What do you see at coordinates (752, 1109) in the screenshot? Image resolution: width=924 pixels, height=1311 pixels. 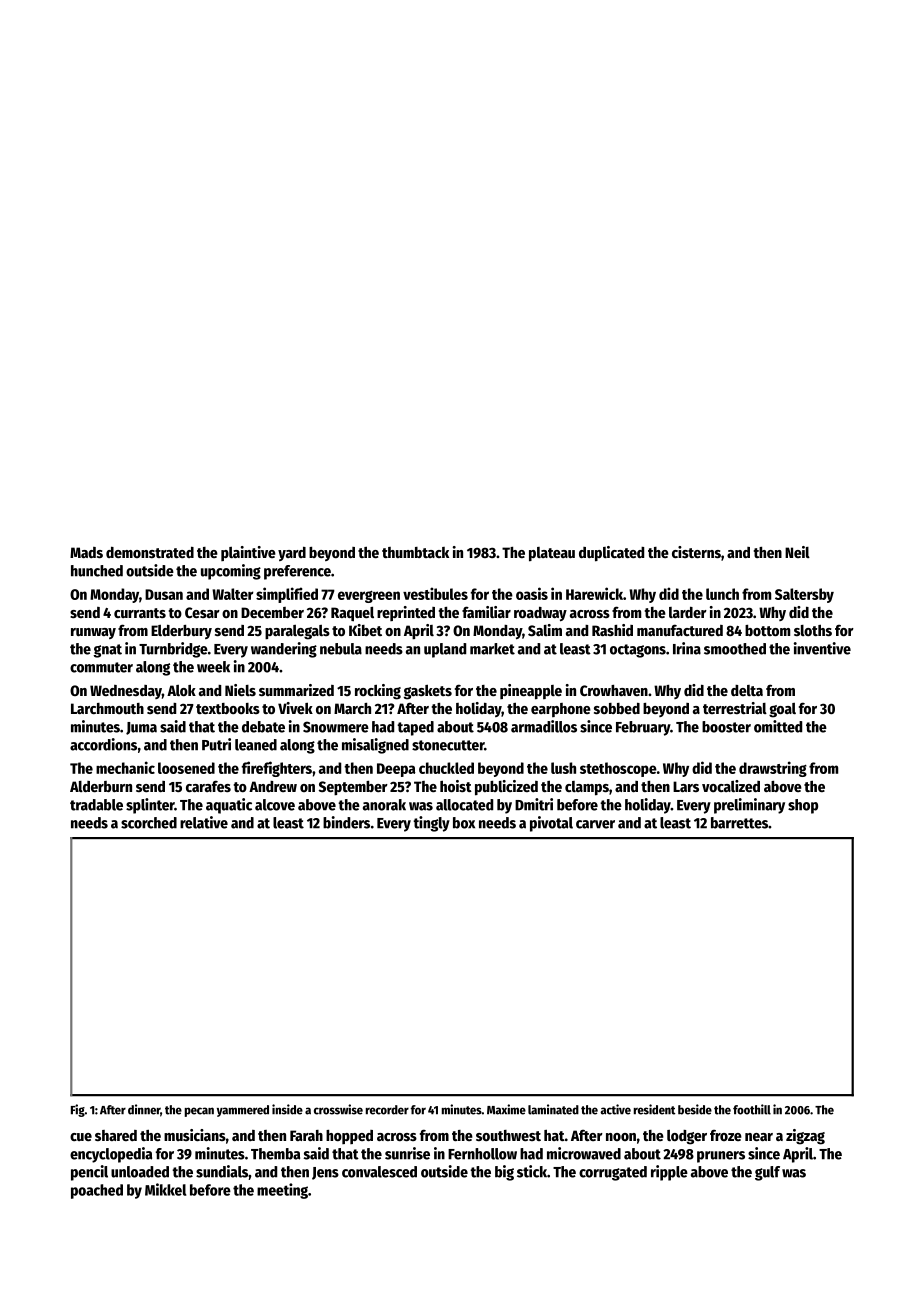 I see `foothill` at bounding box center [752, 1109].
